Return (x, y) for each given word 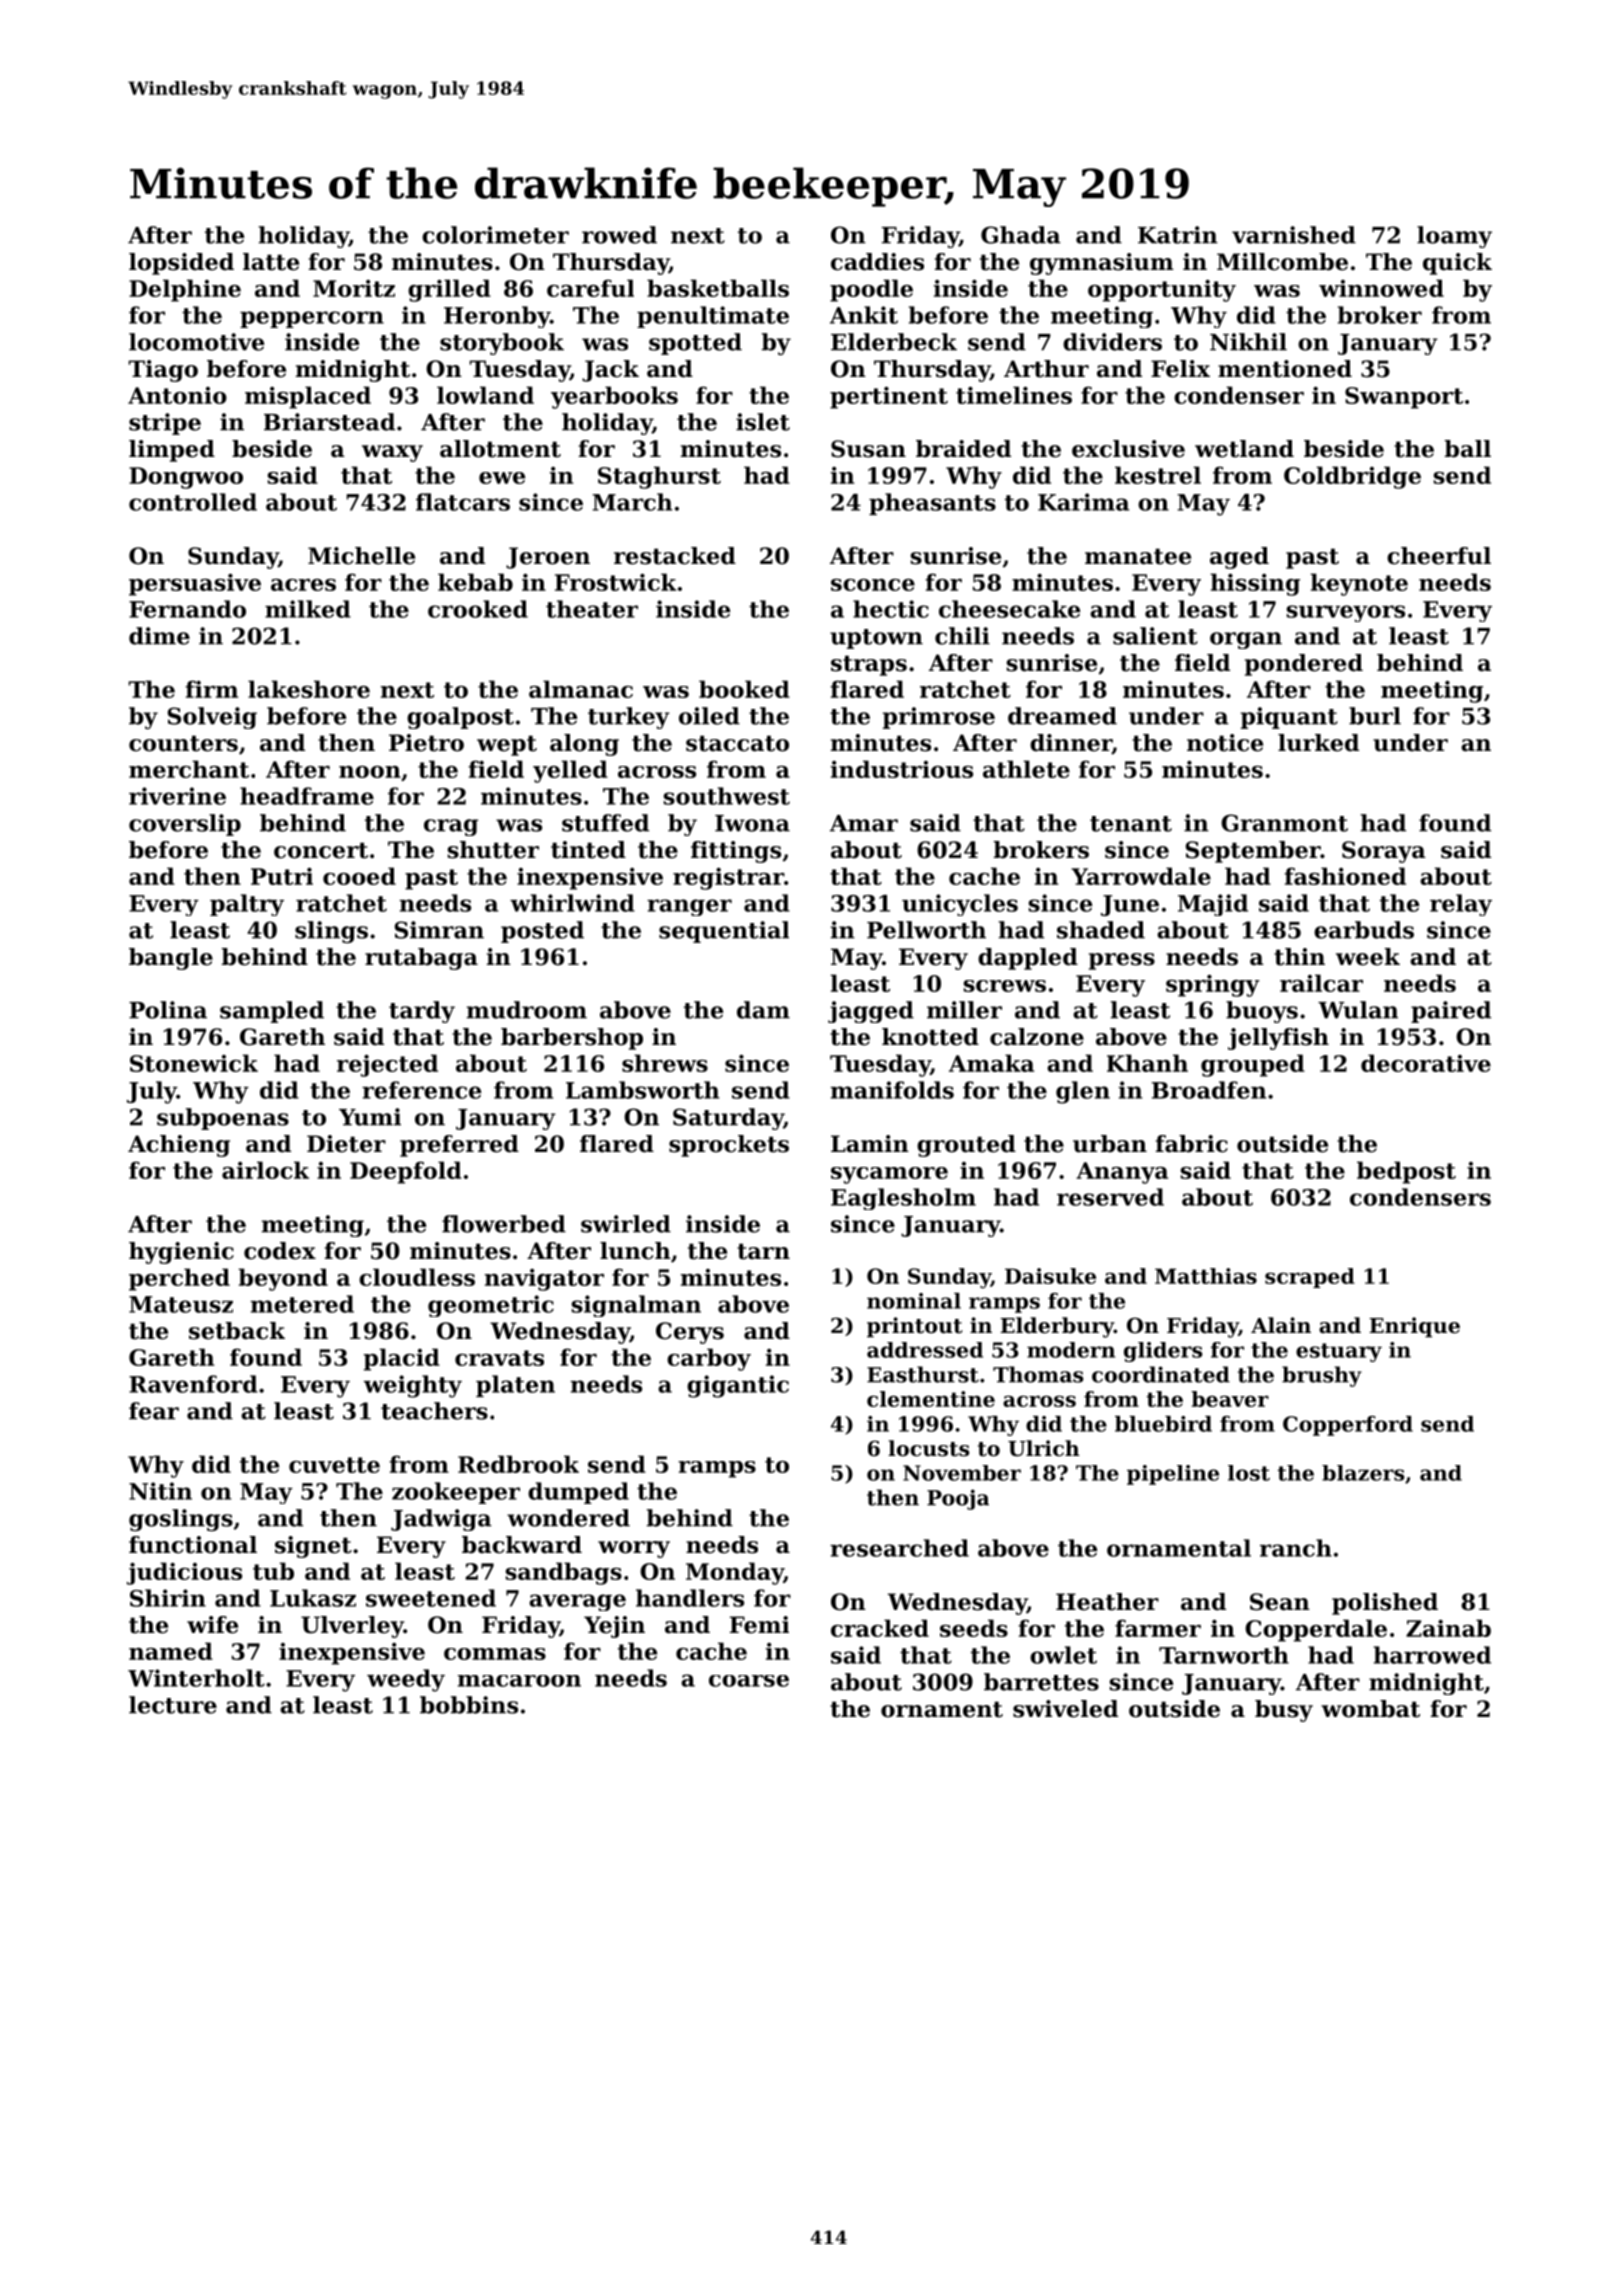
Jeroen (548, 558)
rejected (387, 1065)
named (171, 1651)
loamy (1454, 237)
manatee (1138, 556)
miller (964, 1010)
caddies (877, 262)
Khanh (1147, 1063)
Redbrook (518, 1464)
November (962, 1473)
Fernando (187, 609)
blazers (1363, 1473)
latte (271, 262)
